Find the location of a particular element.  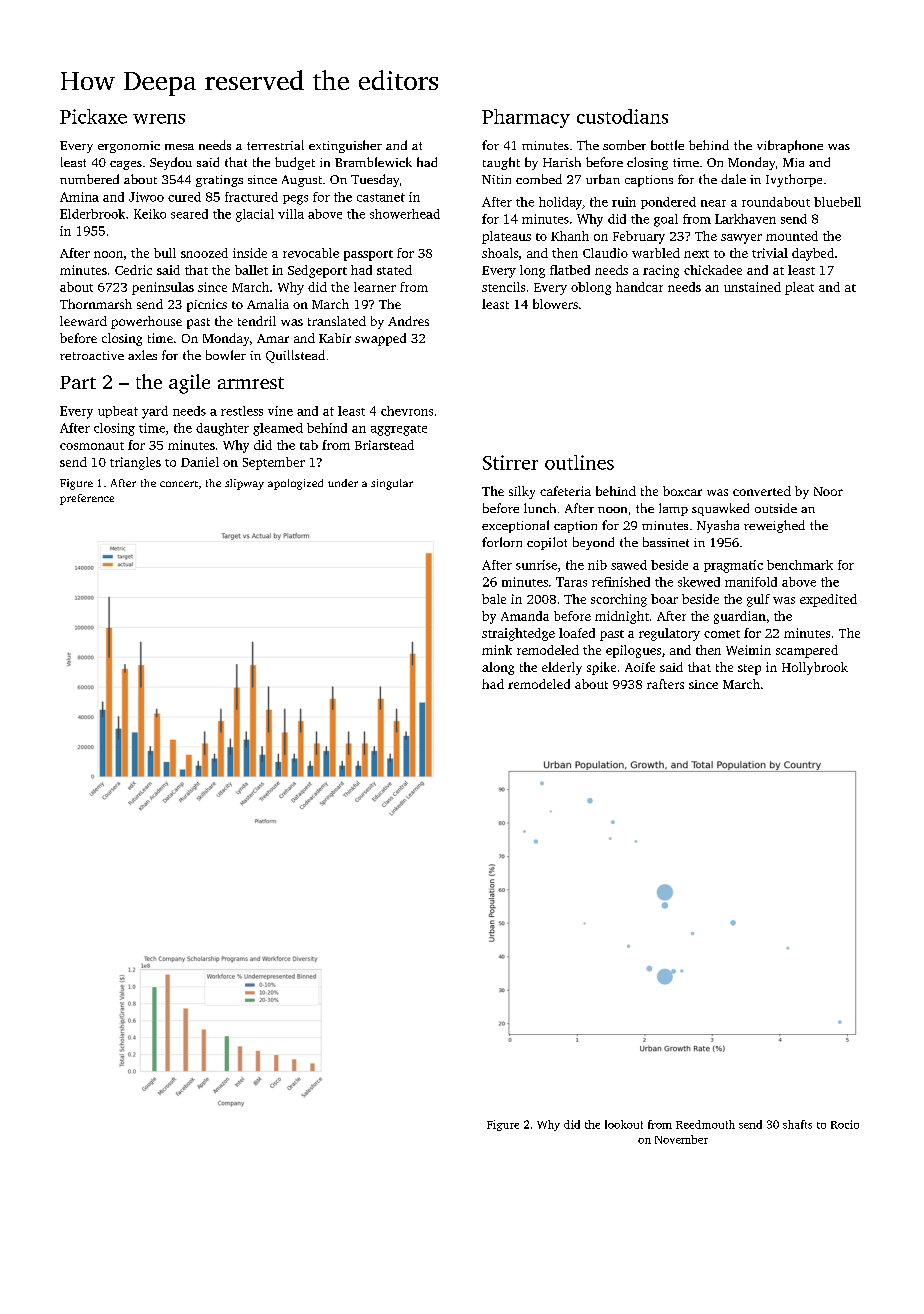

Seydou is located at coordinates (171, 163).
